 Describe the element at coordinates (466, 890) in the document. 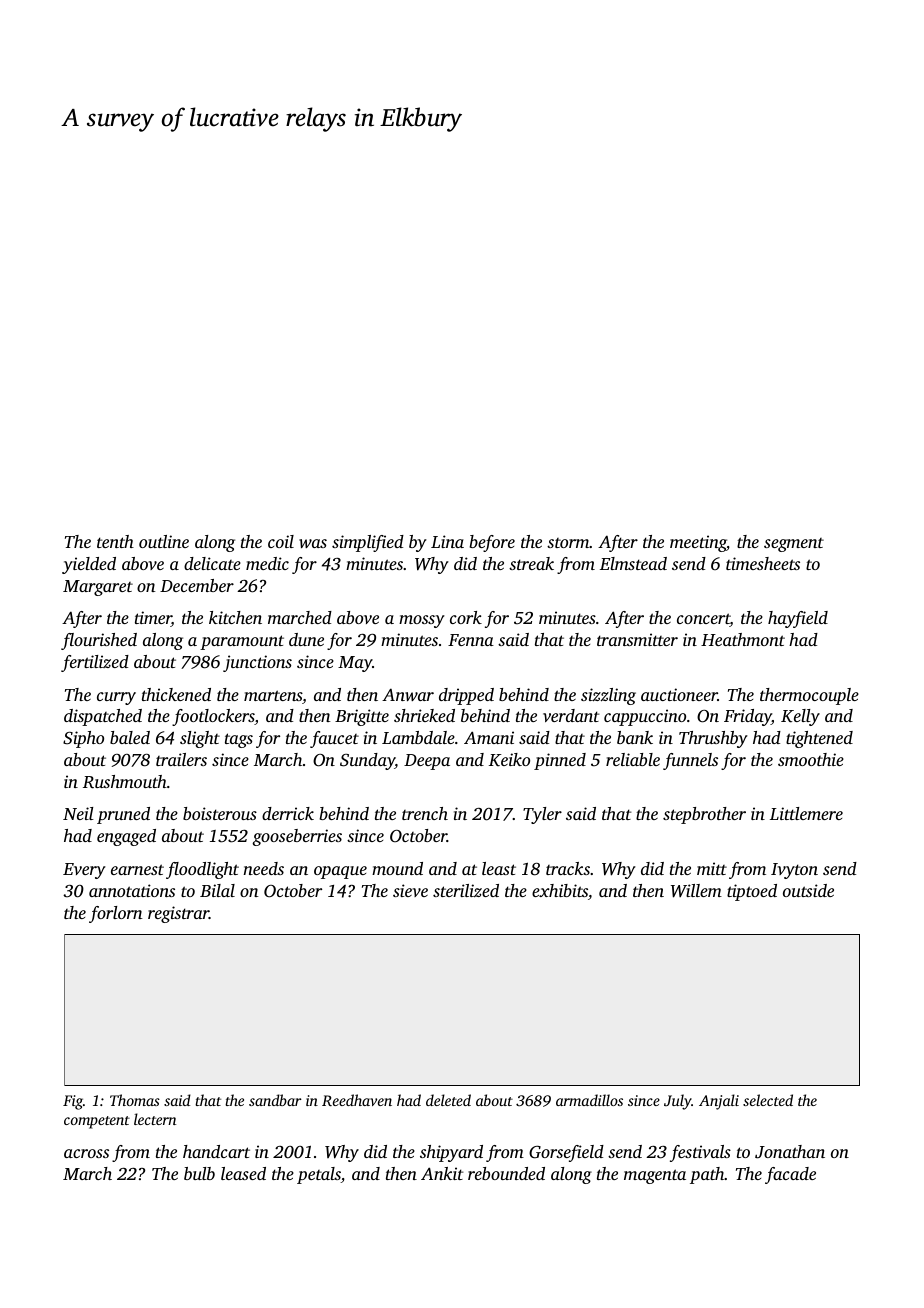

I see `sterilized` at that location.
